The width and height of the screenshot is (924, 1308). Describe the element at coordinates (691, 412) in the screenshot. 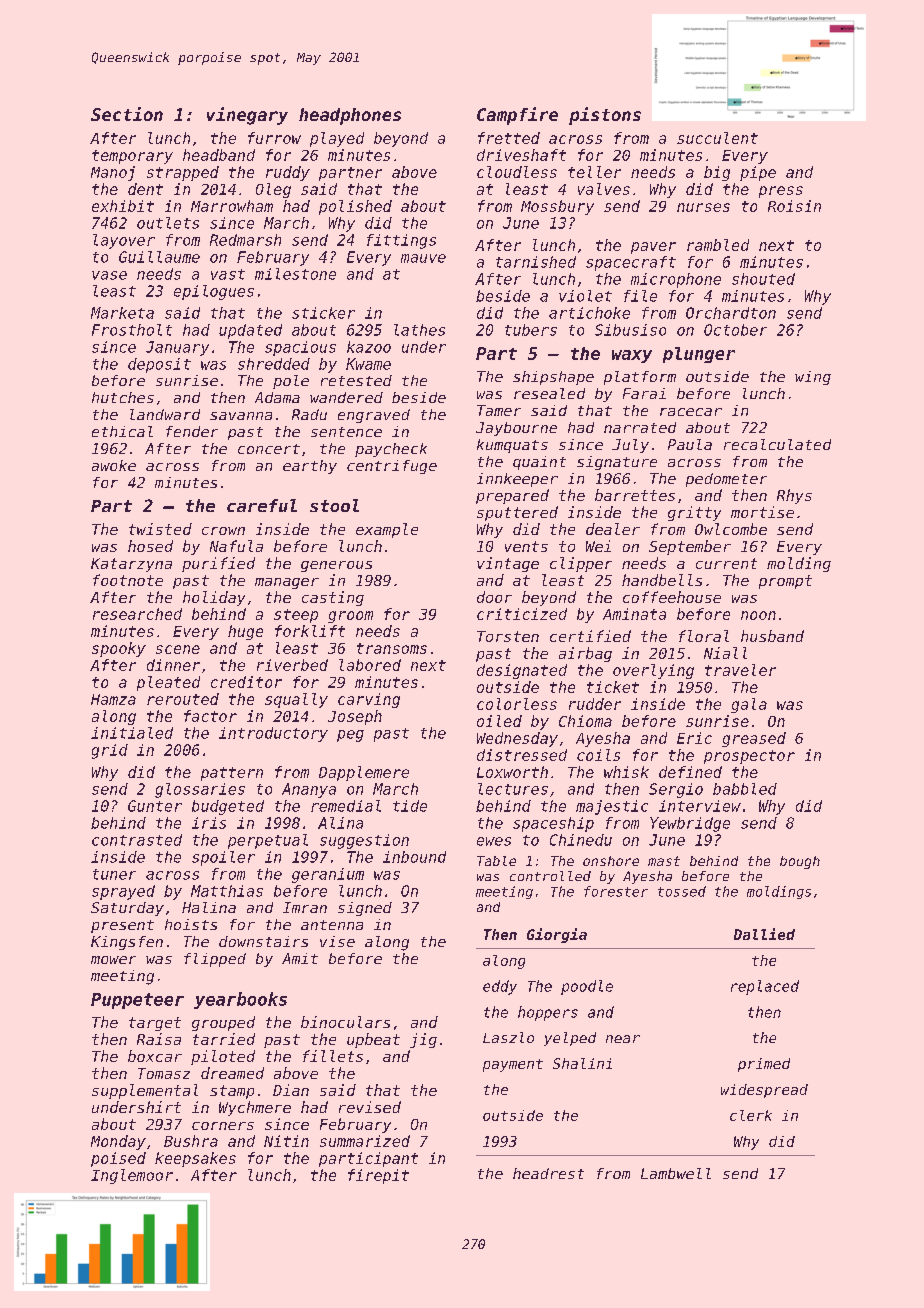

I see `racecar` at that location.
